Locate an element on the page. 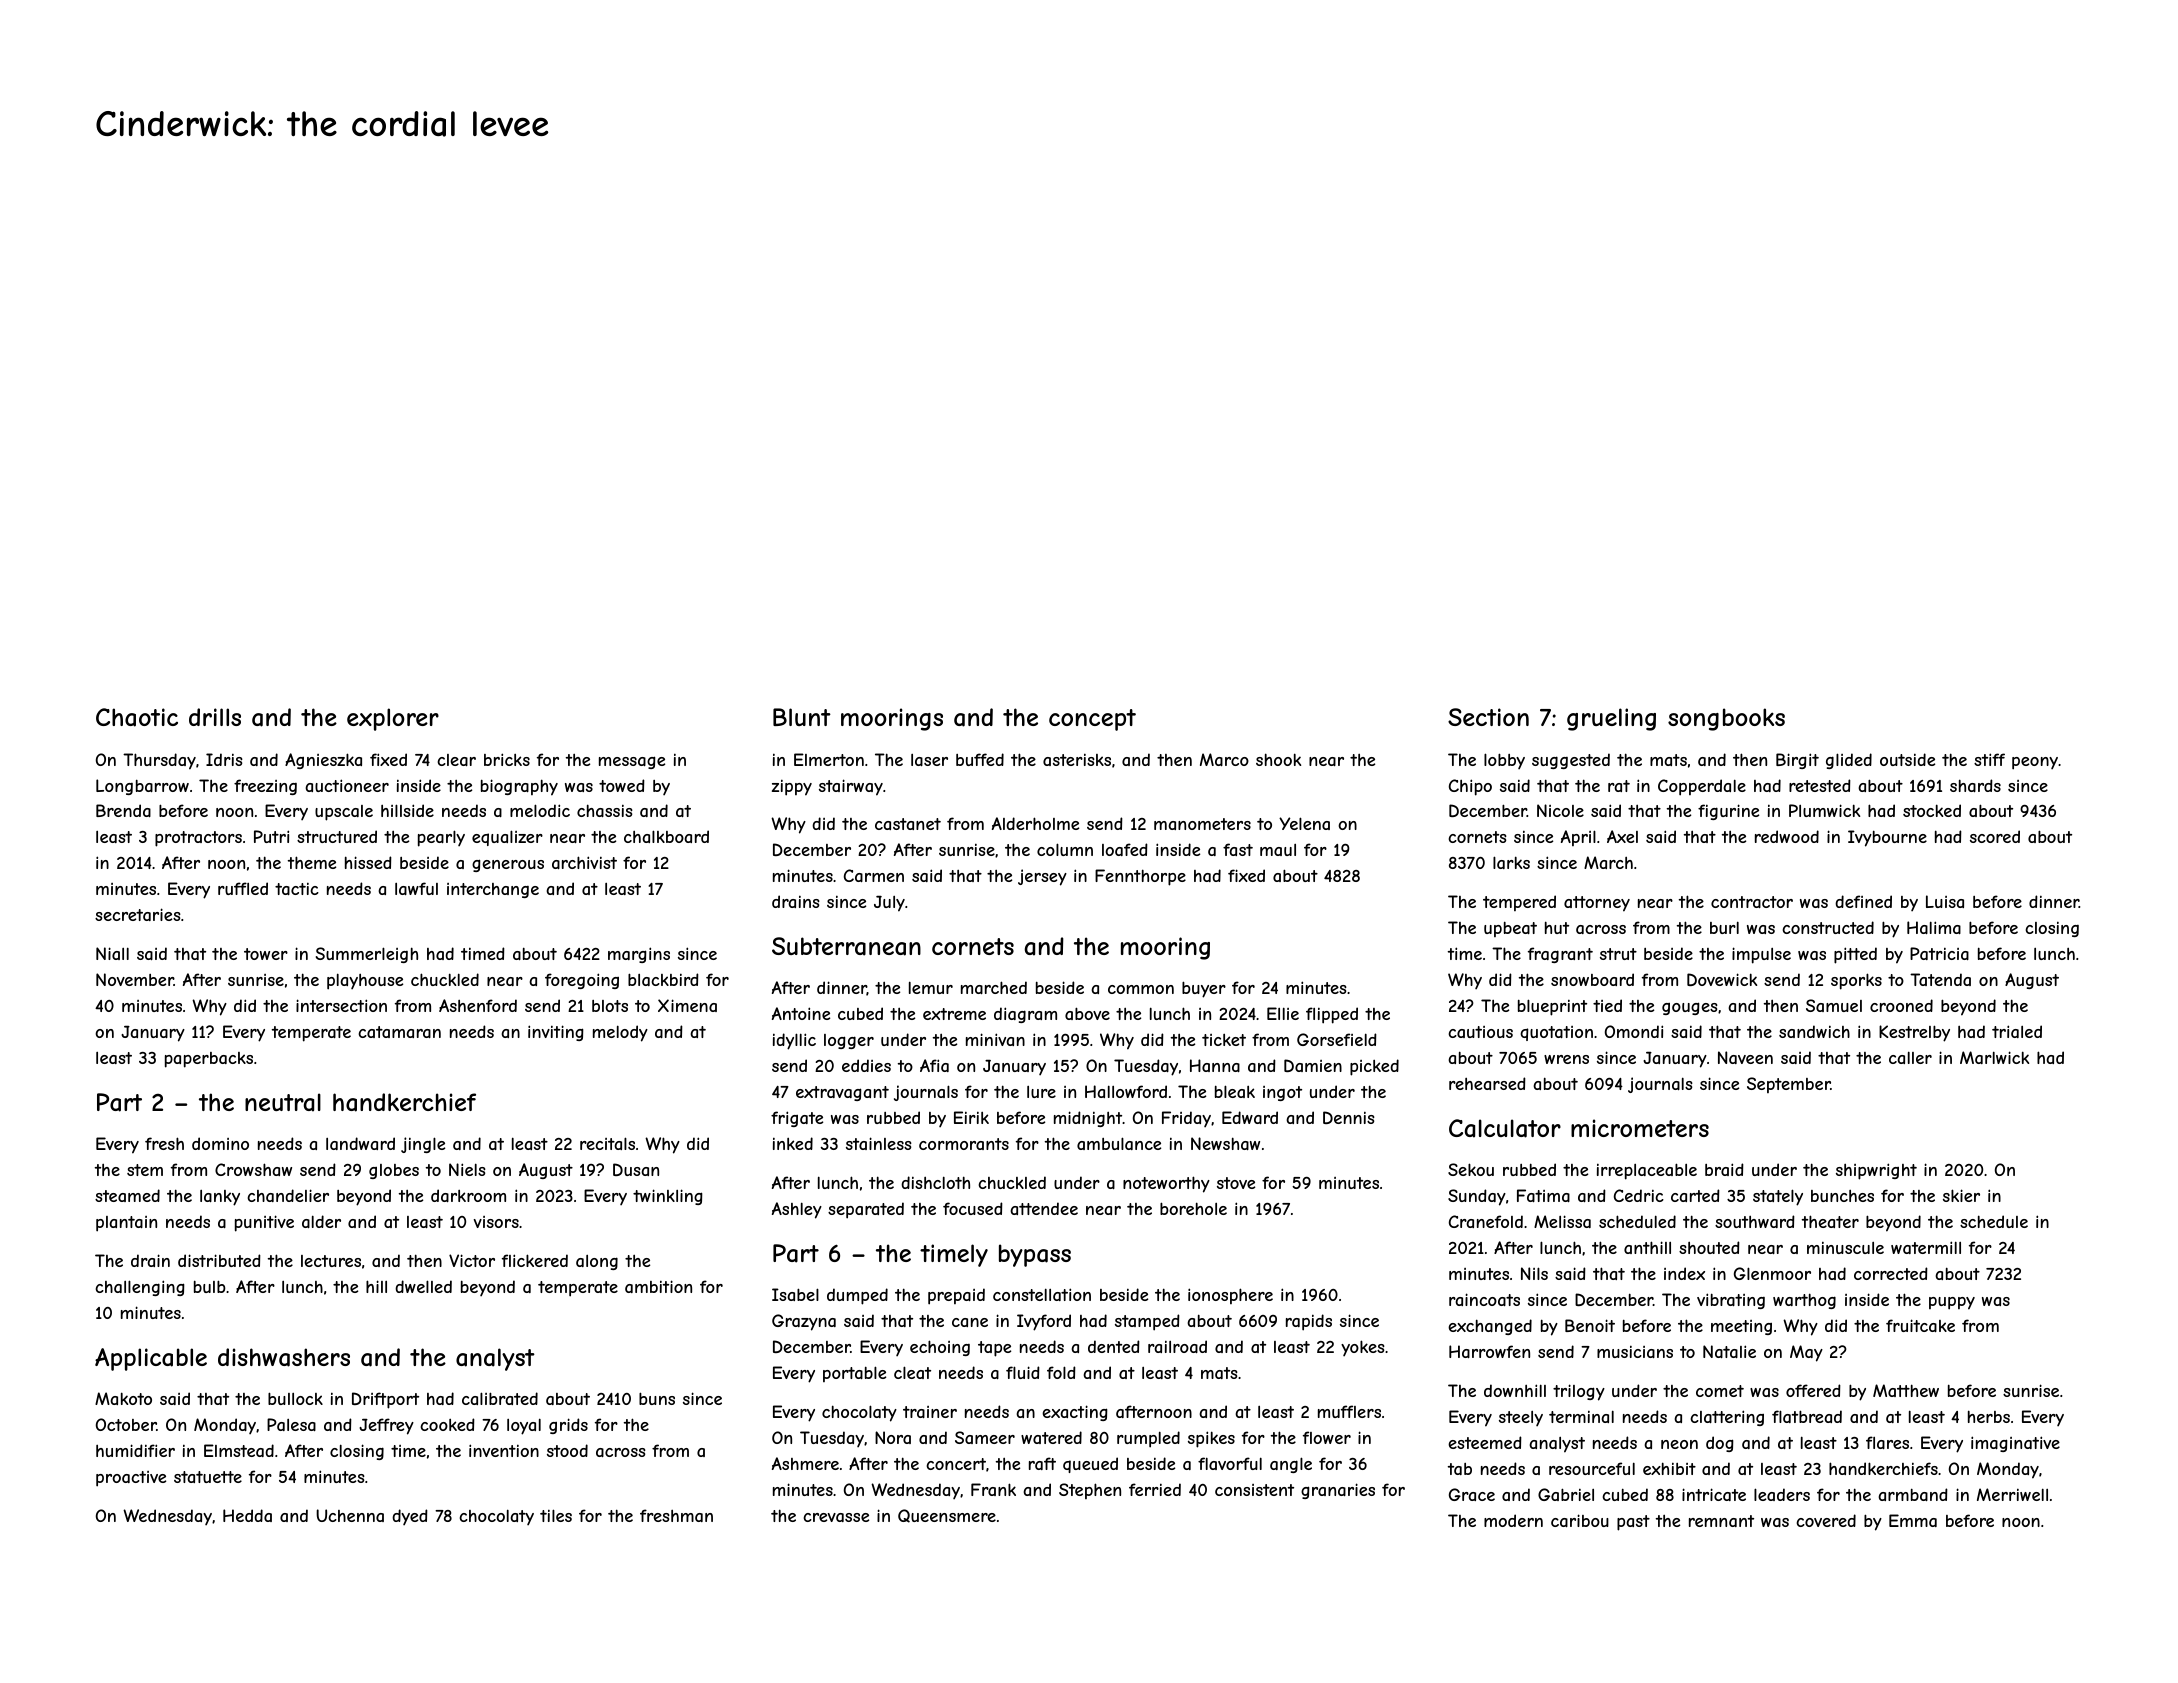 Image resolution: width=2178 pixels, height=1683 pixels. songbooks is located at coordinates (1726, 719).
